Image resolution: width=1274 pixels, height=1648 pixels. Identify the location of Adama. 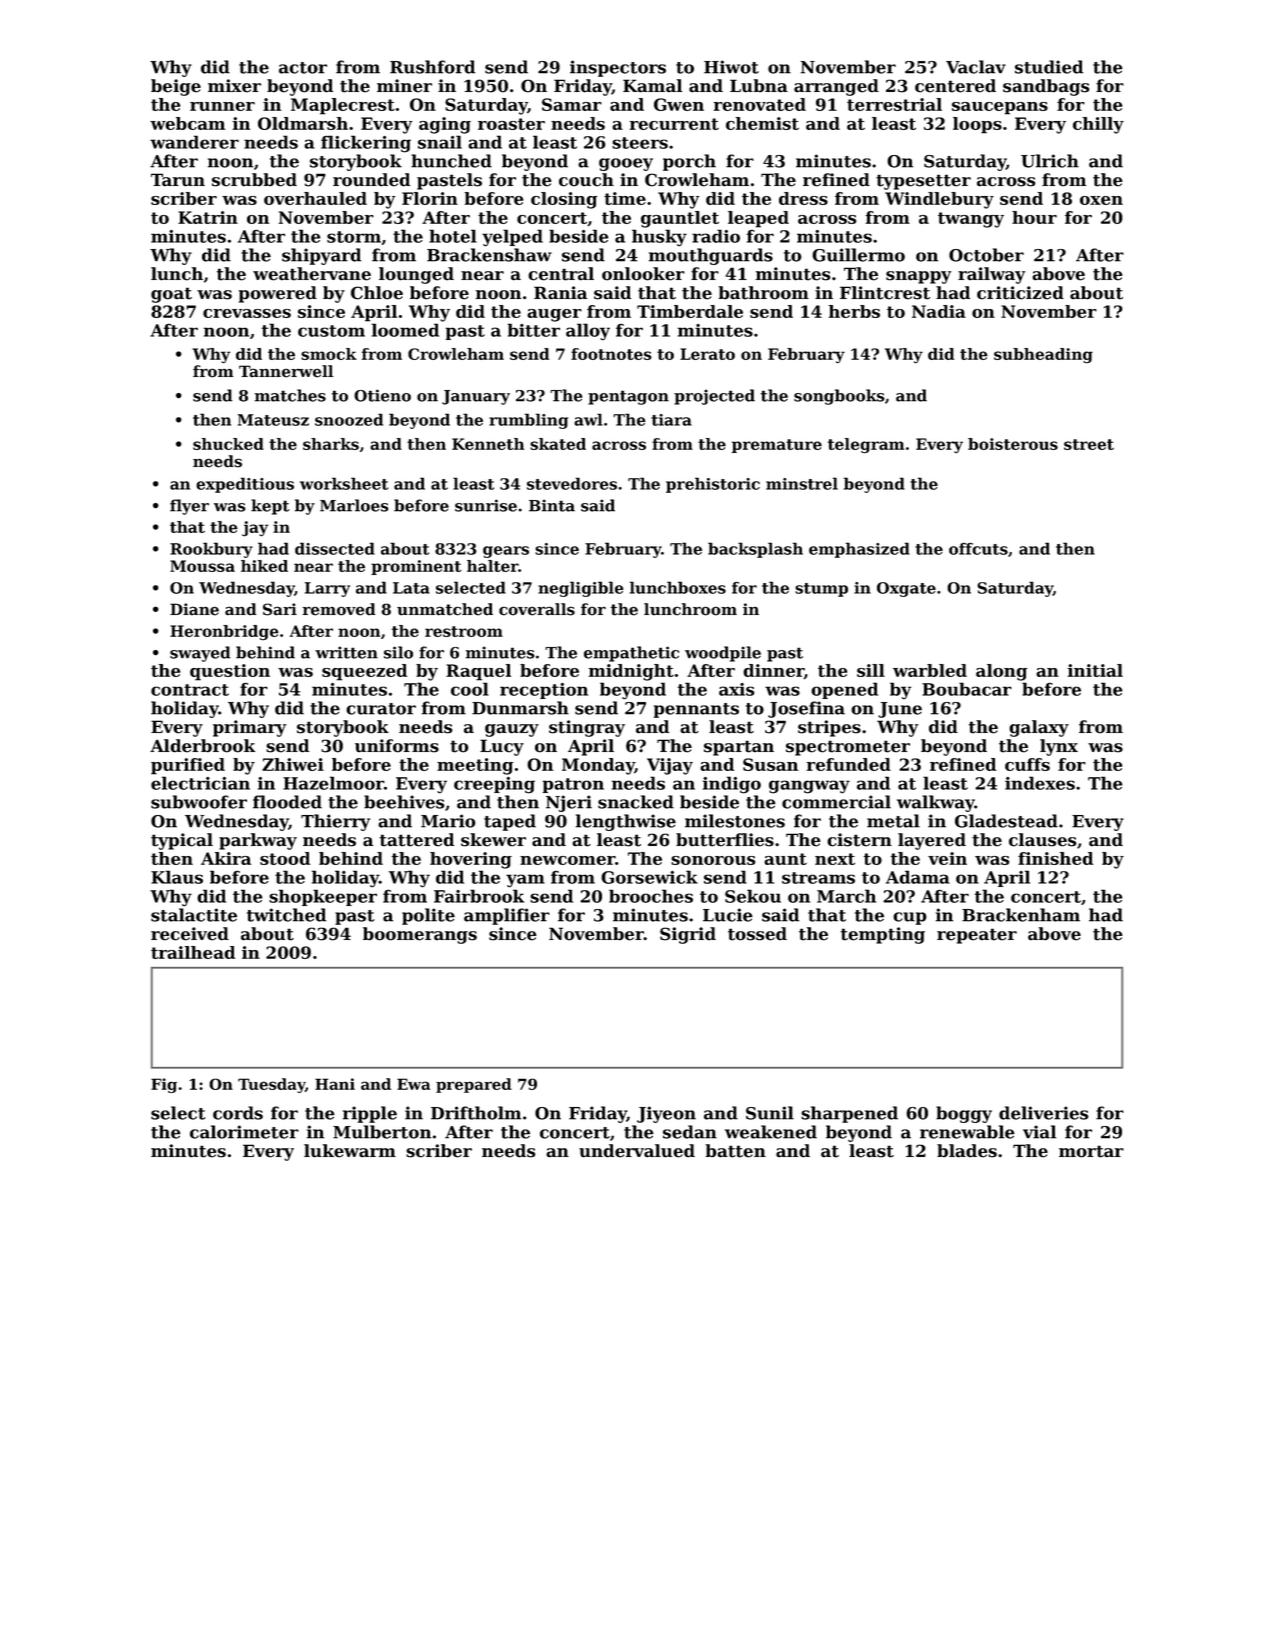
(918, 877).
